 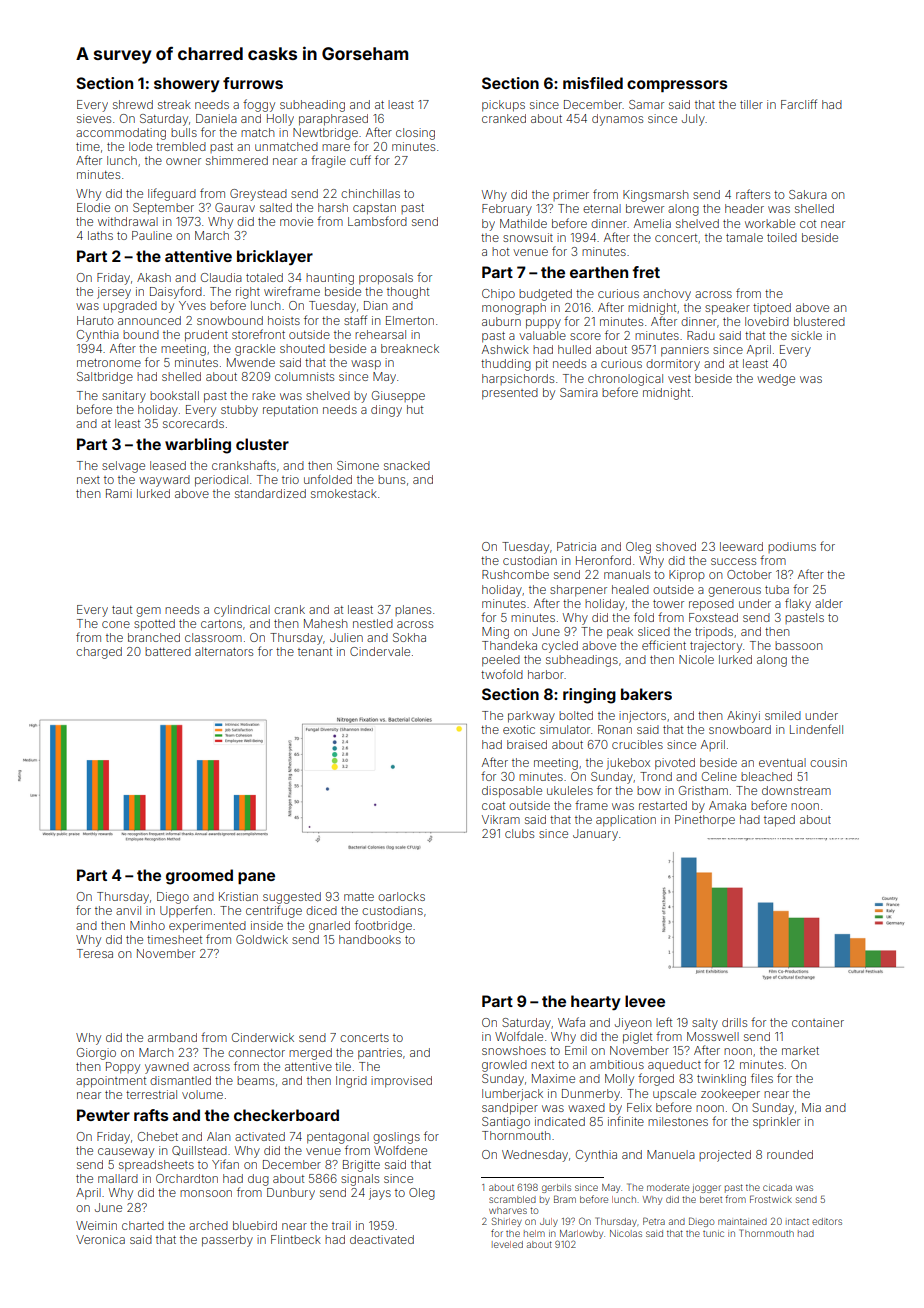 What do you see at coordinates (799, 104) in the document?
I see `Farcliff` at bounding box center [799, 104].
